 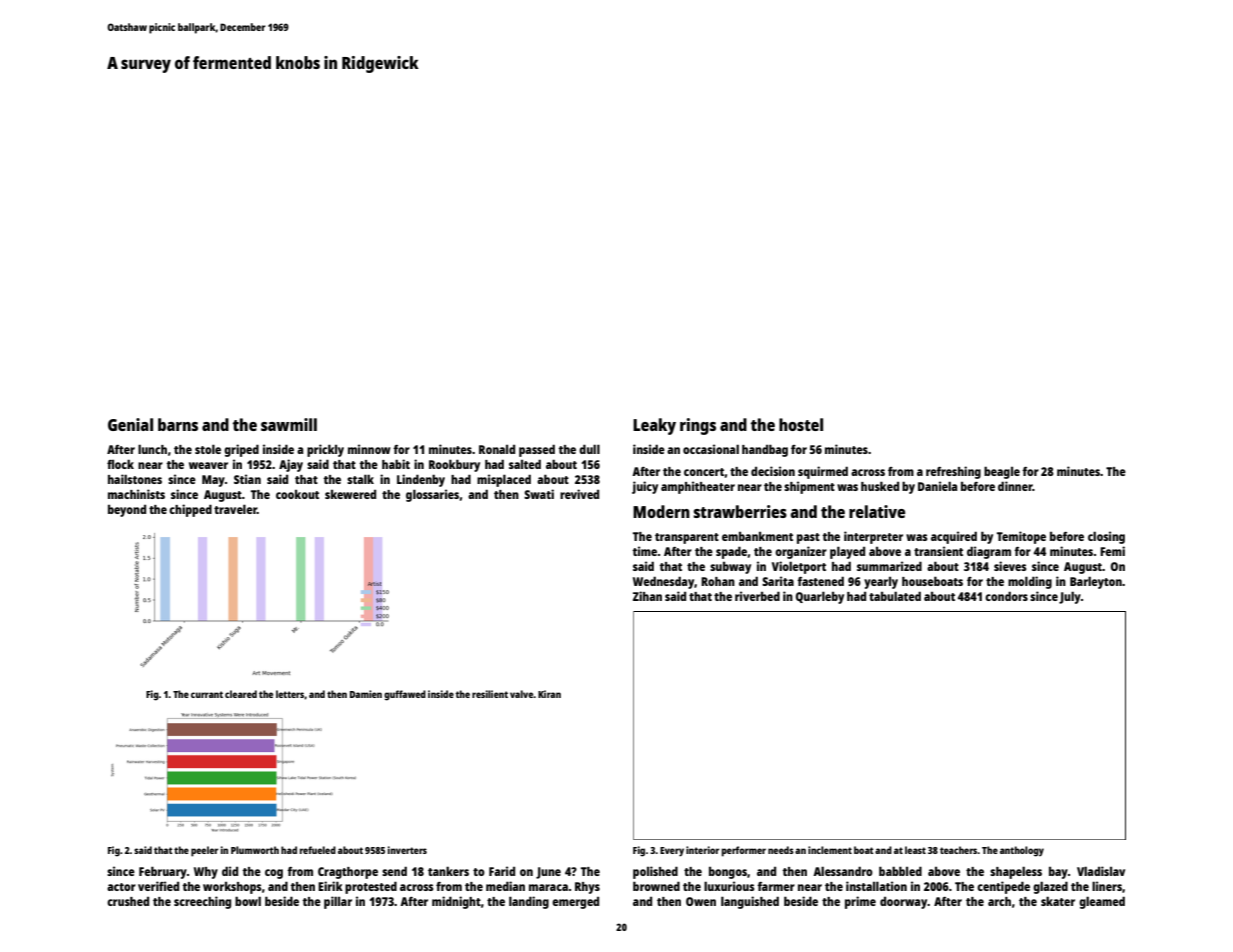 I want to click on Zihan, so click(x=647, y=596).
